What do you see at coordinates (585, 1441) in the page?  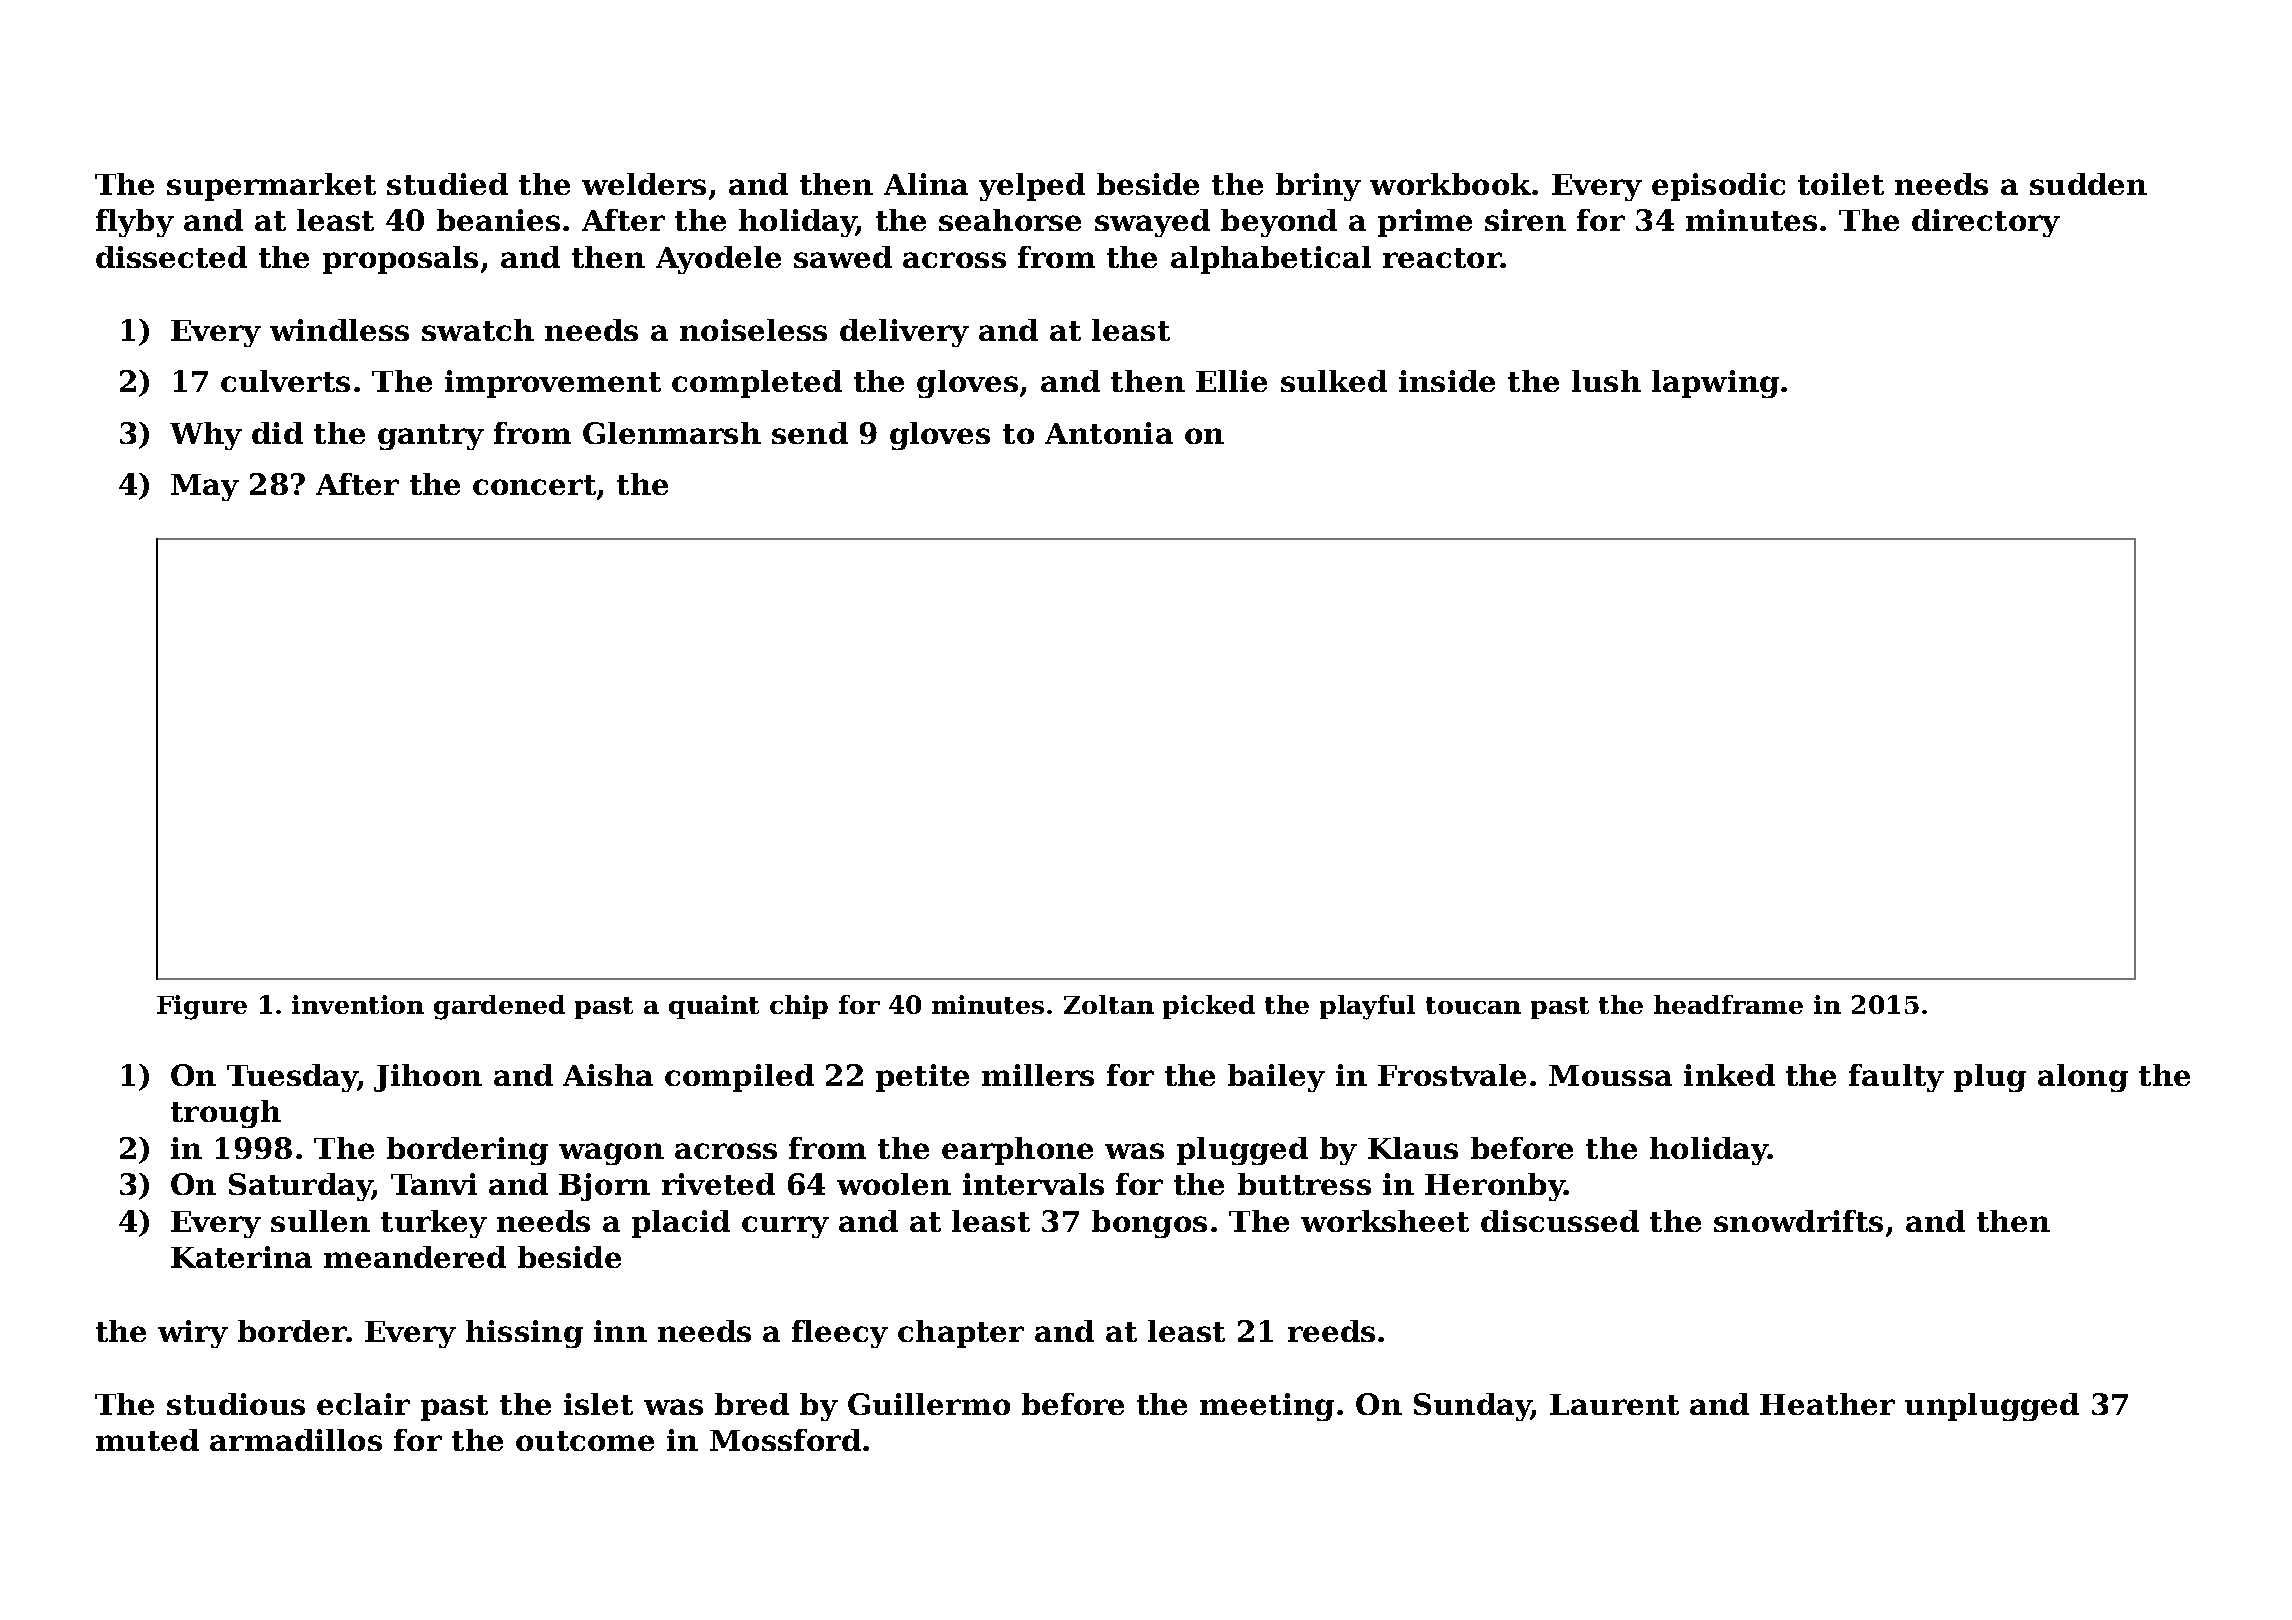 I see `outcome` at bounding box center [585, 1441].
